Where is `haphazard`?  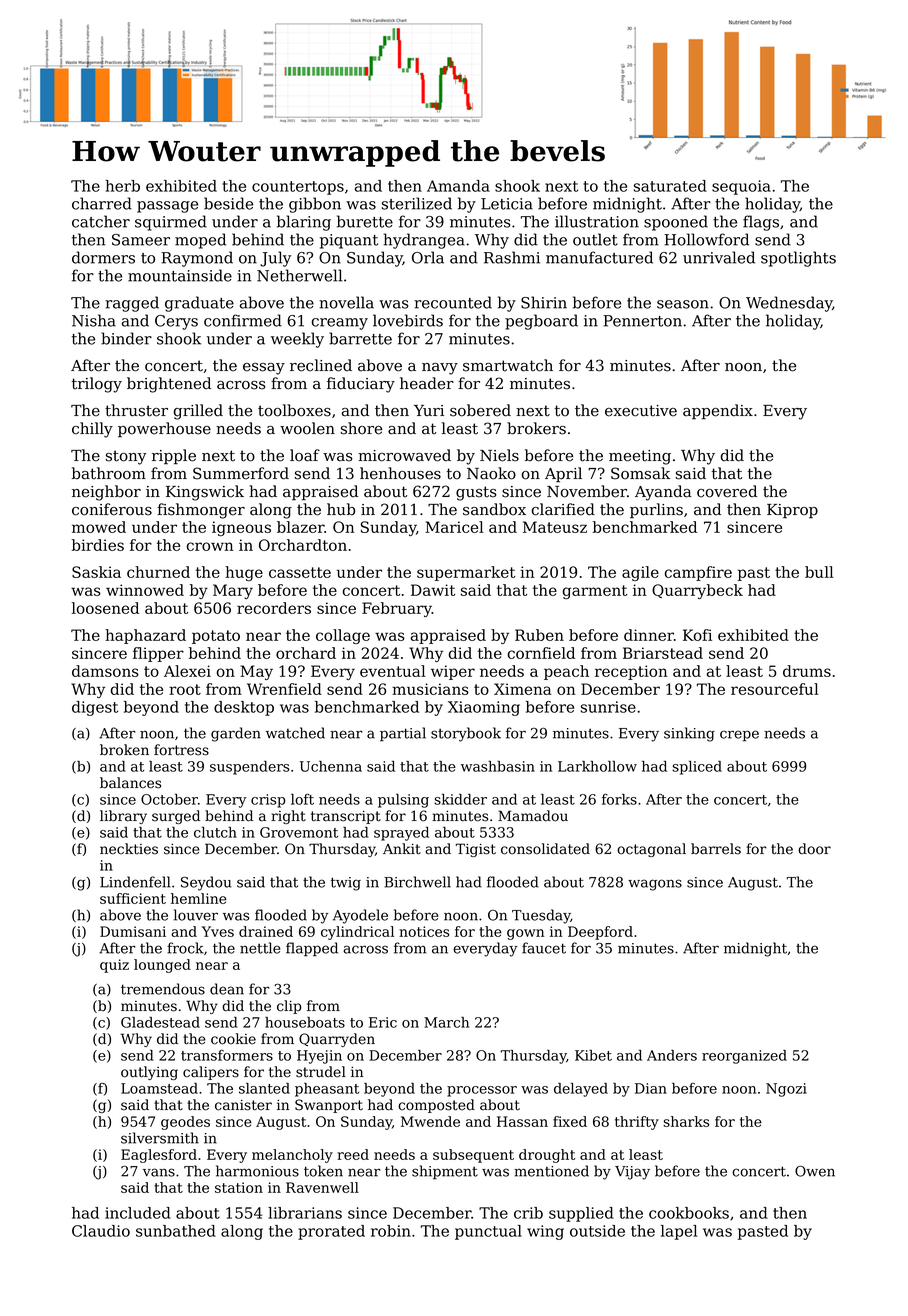 haphazard is located at coordinates (145, 636).
